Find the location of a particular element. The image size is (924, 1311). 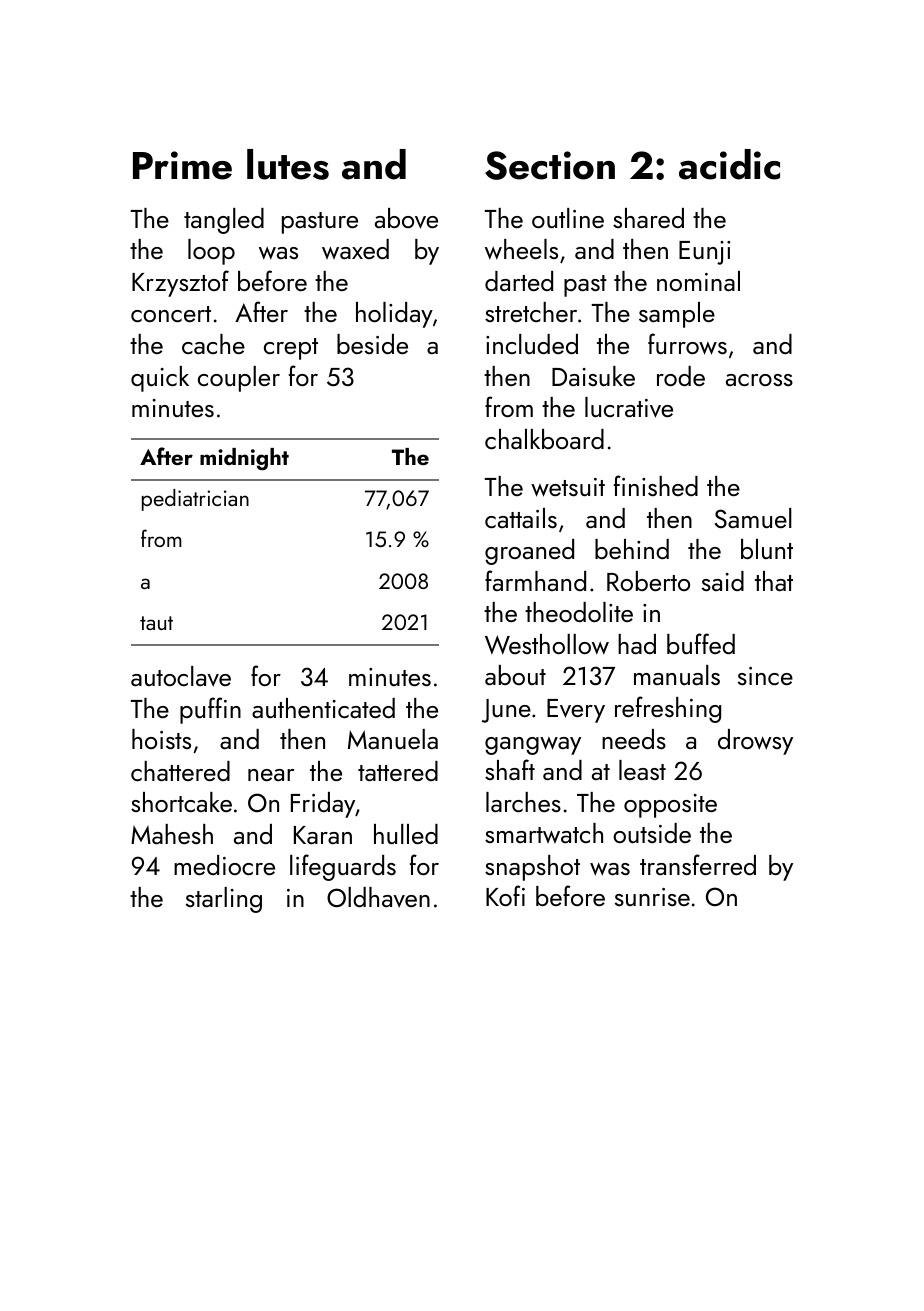

tattered is located at coordinates (398, 771).
